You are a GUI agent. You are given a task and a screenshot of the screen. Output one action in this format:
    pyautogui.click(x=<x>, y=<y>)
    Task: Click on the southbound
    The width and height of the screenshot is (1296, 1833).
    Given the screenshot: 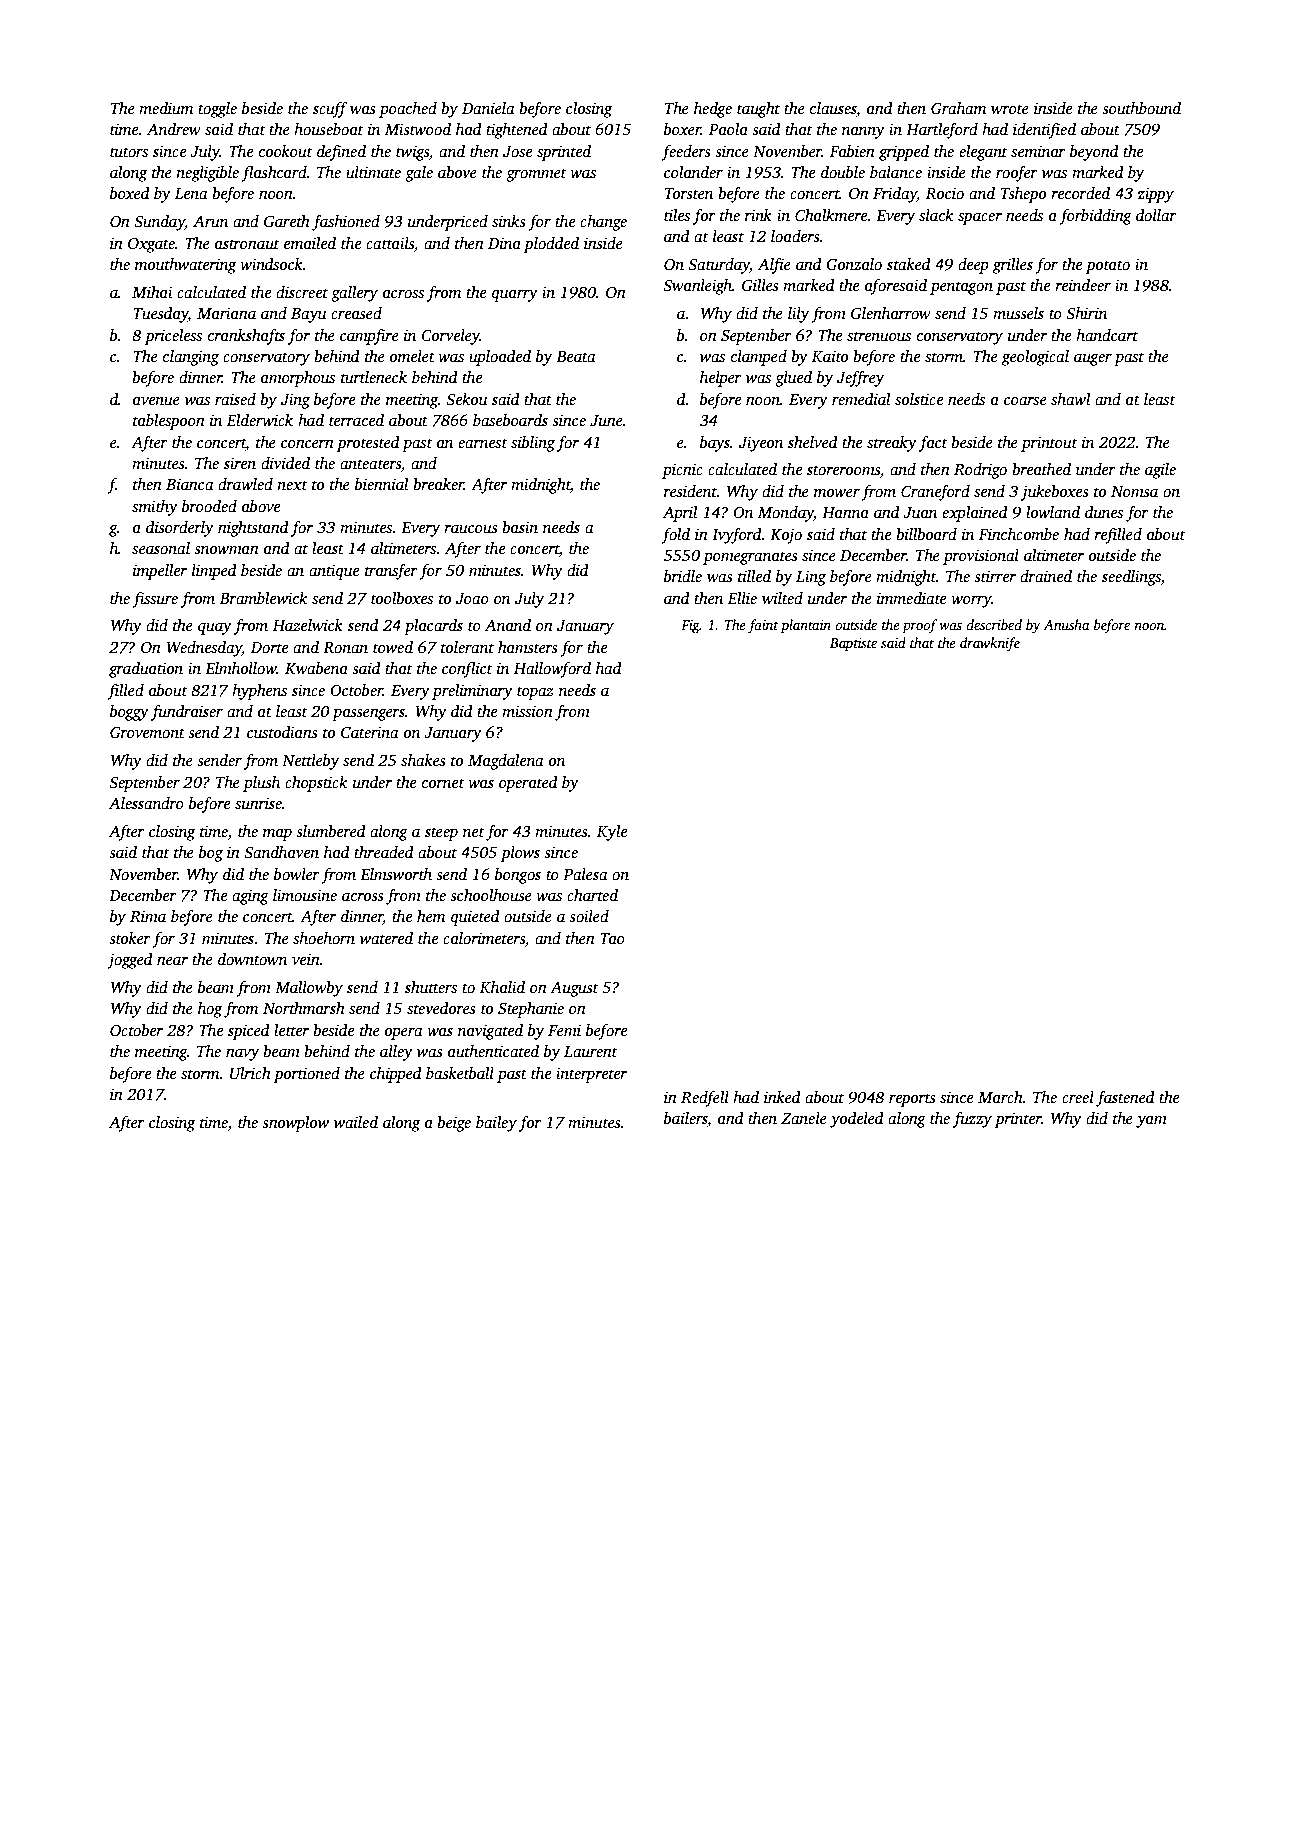 What is the action you would take?
    pyautogui.click(x=1141, y=108)
